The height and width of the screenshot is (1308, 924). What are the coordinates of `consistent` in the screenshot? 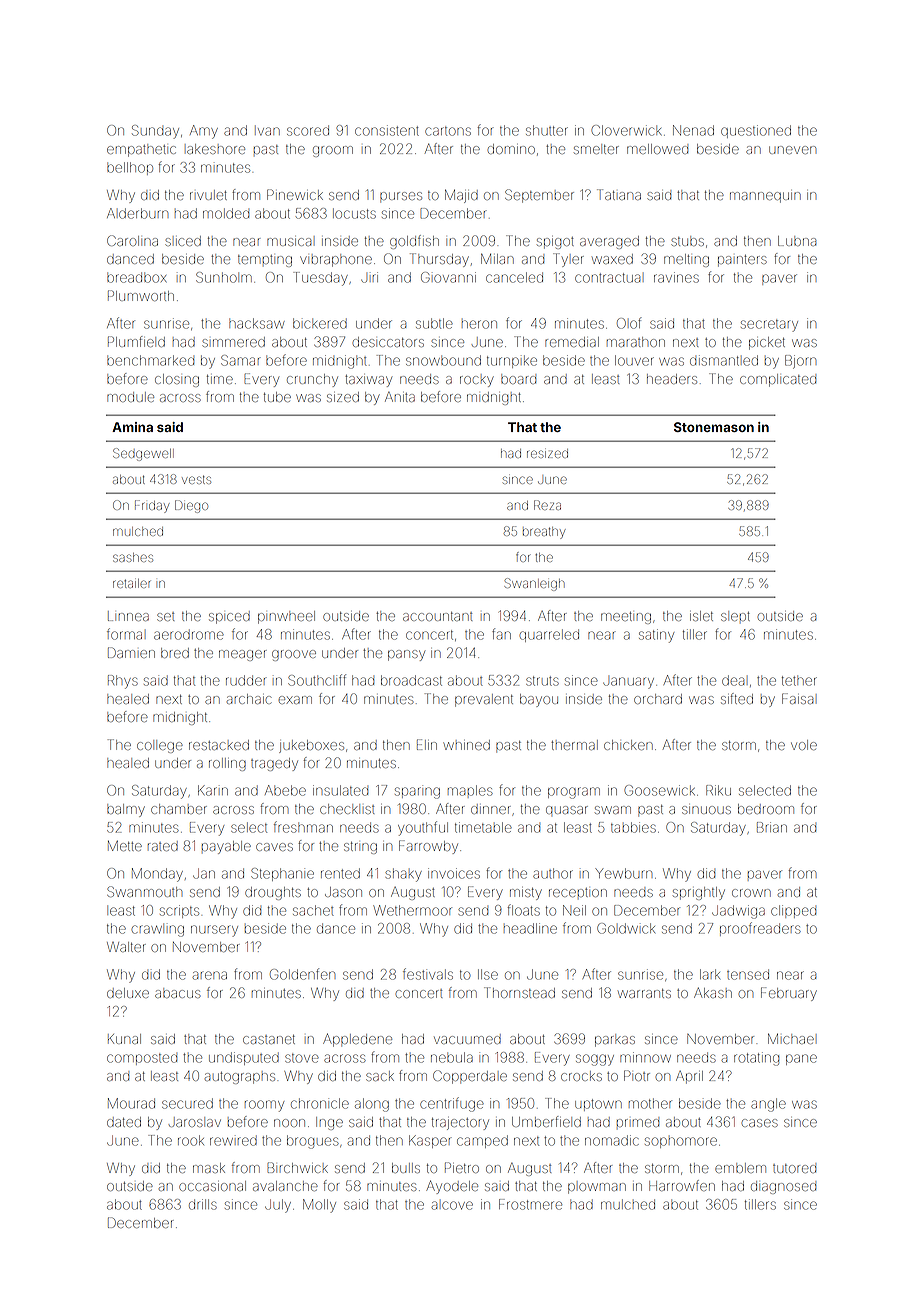 It's located at (387, 130).
